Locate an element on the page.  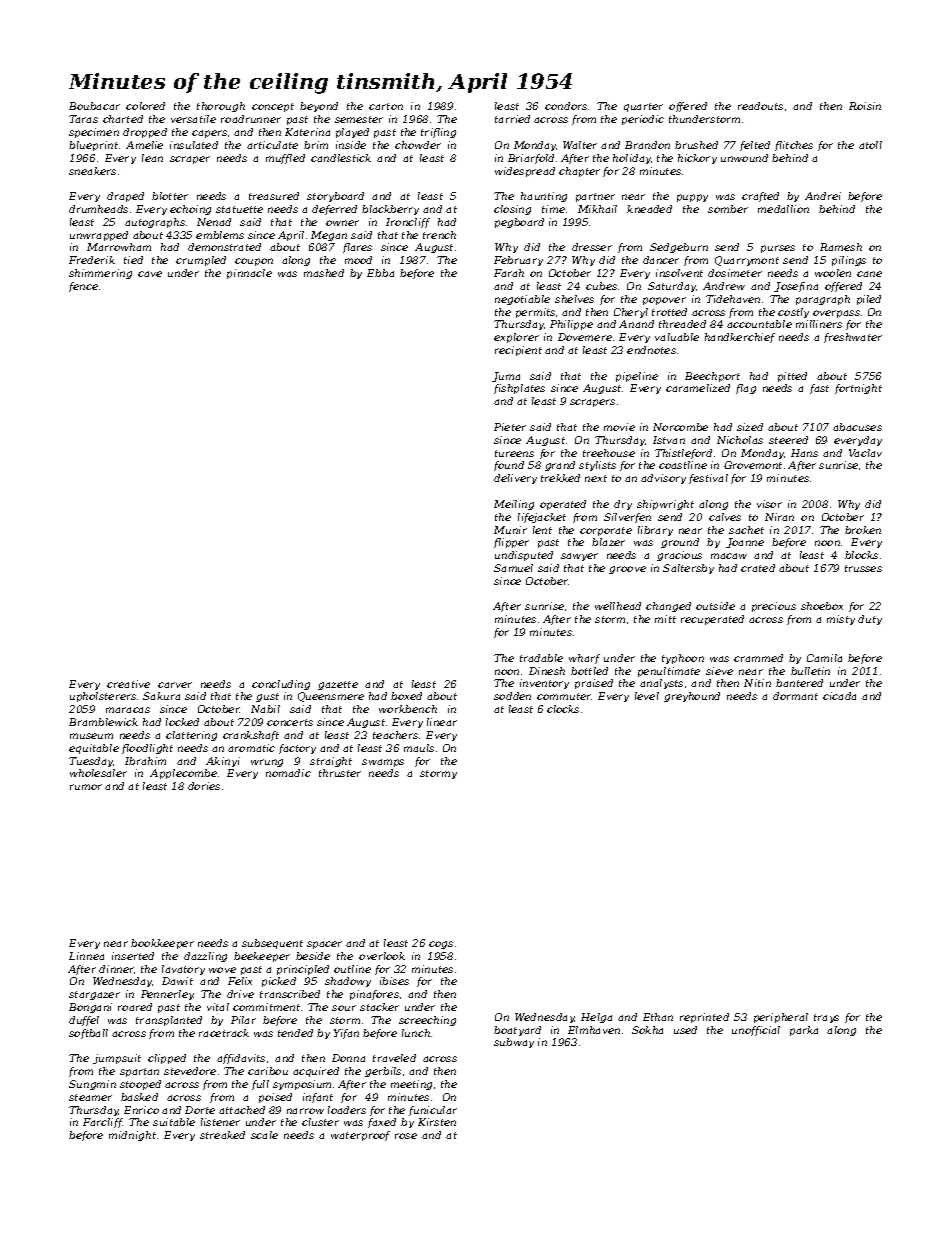
caramelized is located at coordinates (698, 388).
